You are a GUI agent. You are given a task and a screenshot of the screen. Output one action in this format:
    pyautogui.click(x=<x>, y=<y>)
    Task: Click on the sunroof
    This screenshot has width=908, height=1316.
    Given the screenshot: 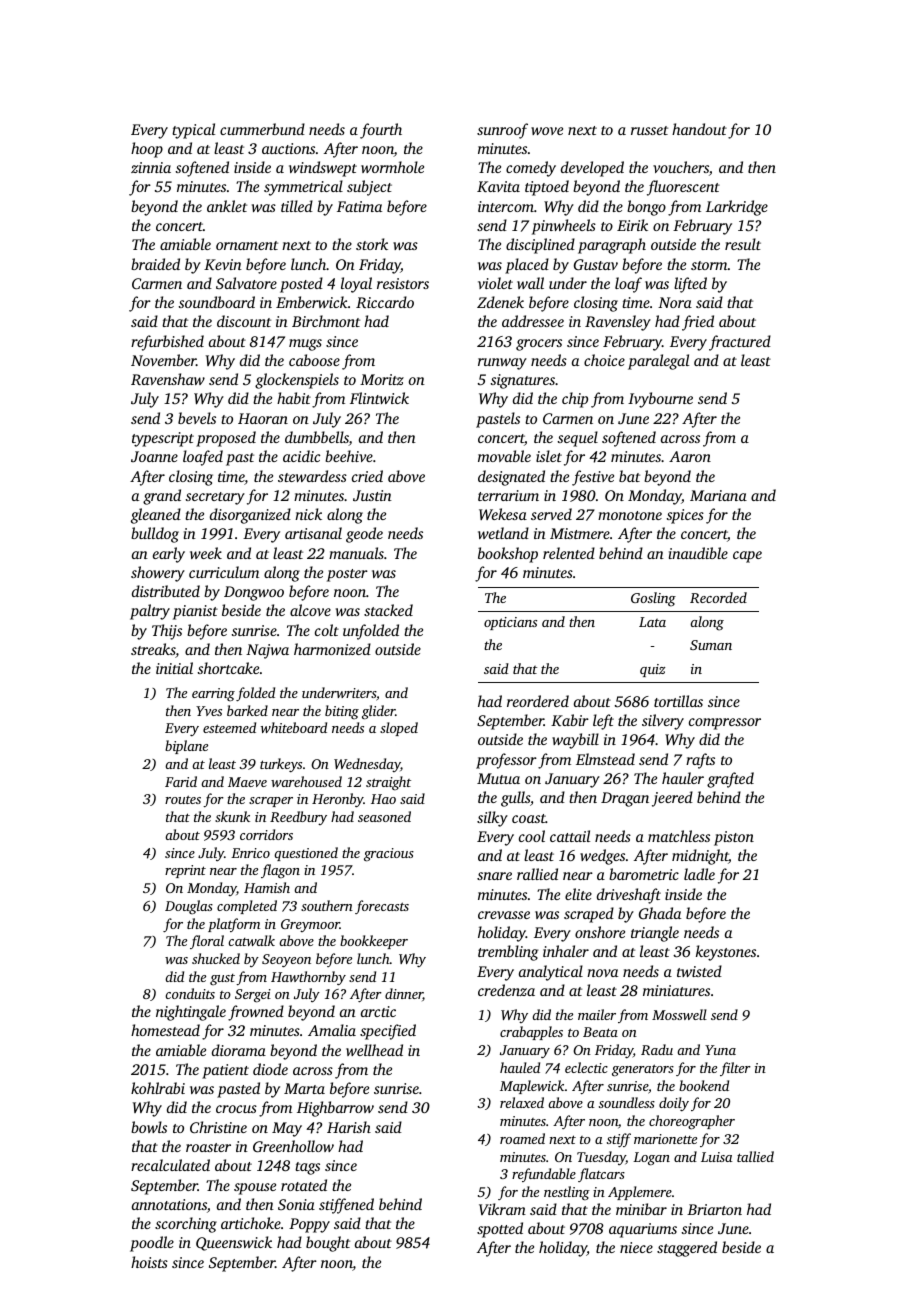 What is the action you would take?
    pyautogui.click(x=502, y=131)
